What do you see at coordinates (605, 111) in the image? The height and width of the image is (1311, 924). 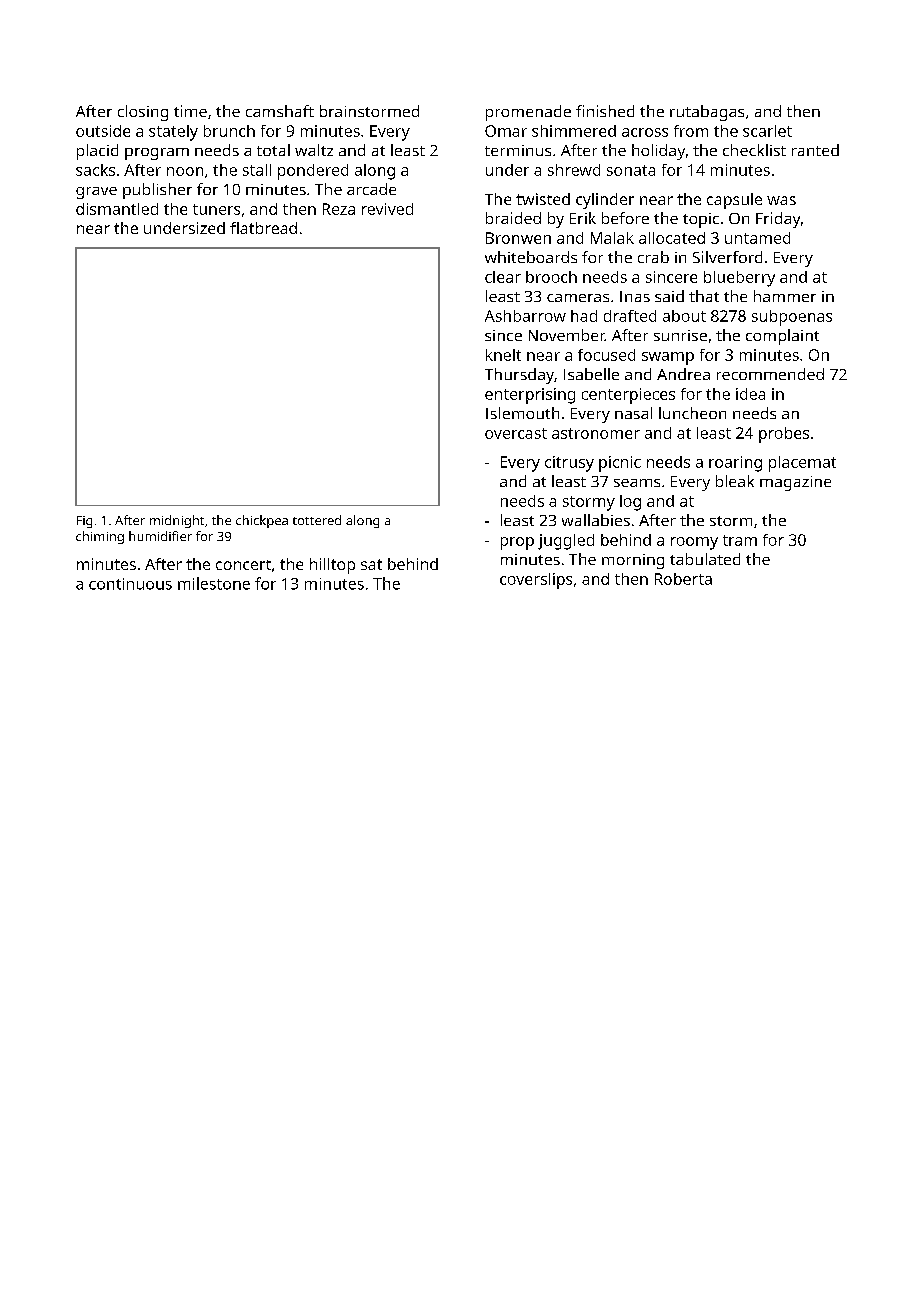 I see `finished` at bounding box center [605, 111].
